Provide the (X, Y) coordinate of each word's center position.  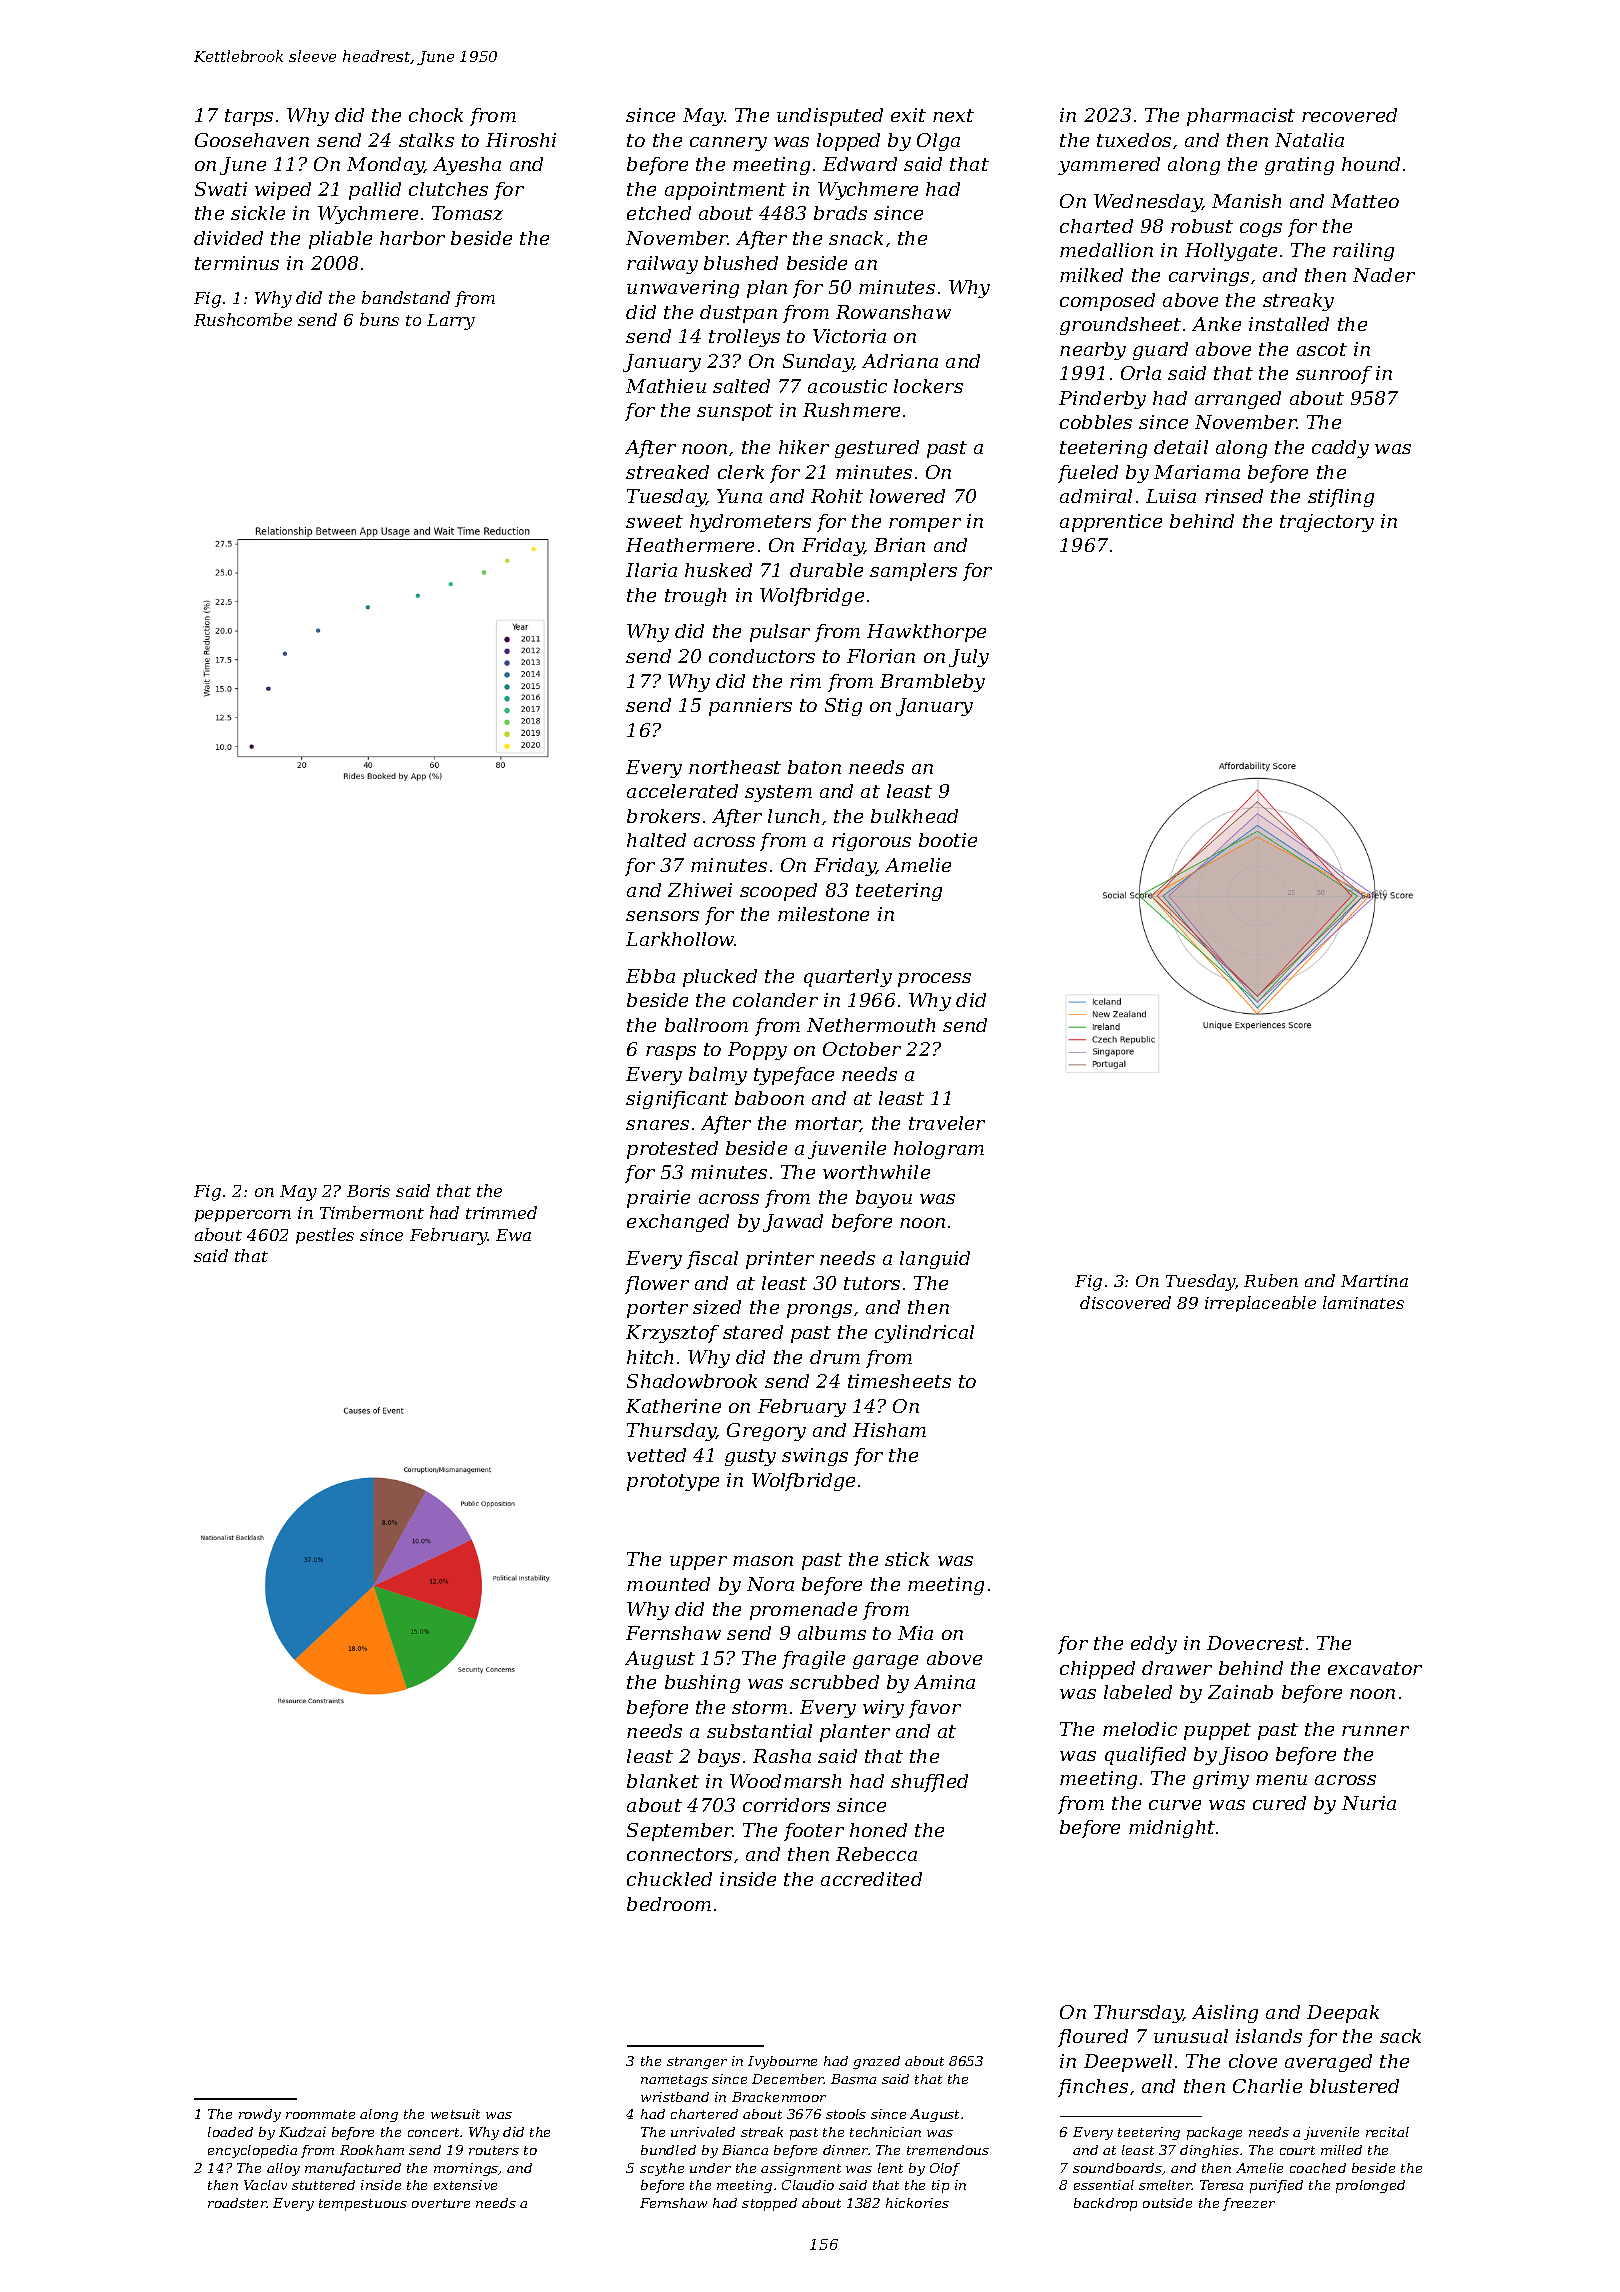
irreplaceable (1260, 1304)
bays (719, 1758)
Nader (1384, 275)
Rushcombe (243, 319)
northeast (735, 767)
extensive (465, 2185)
